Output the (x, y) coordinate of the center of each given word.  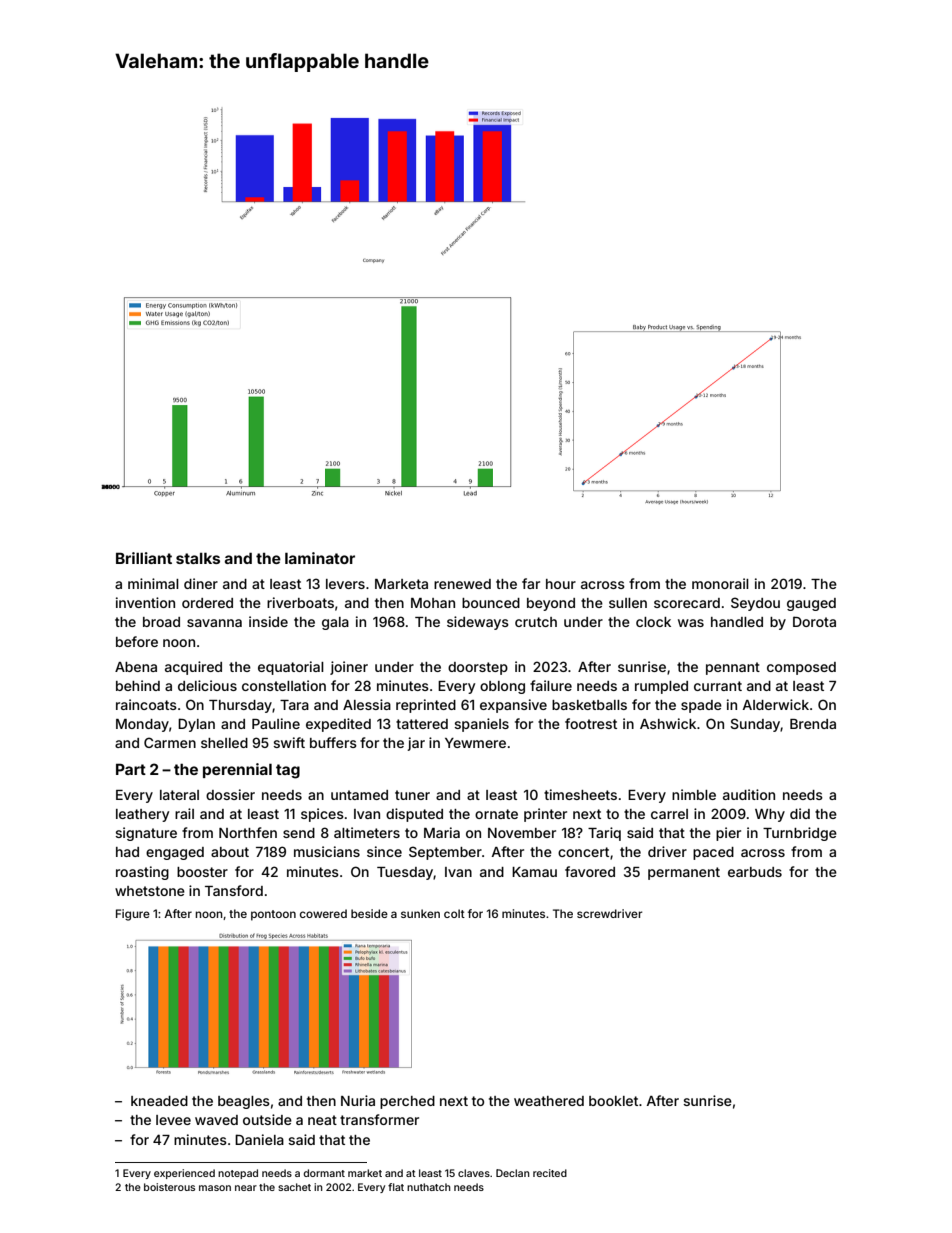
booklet (613, 1101)
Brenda (813, 724)
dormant (324, 1173)
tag (288, 771)
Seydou (755, 604)
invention (145, 602)
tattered (422, 724)
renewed (462, 584)
